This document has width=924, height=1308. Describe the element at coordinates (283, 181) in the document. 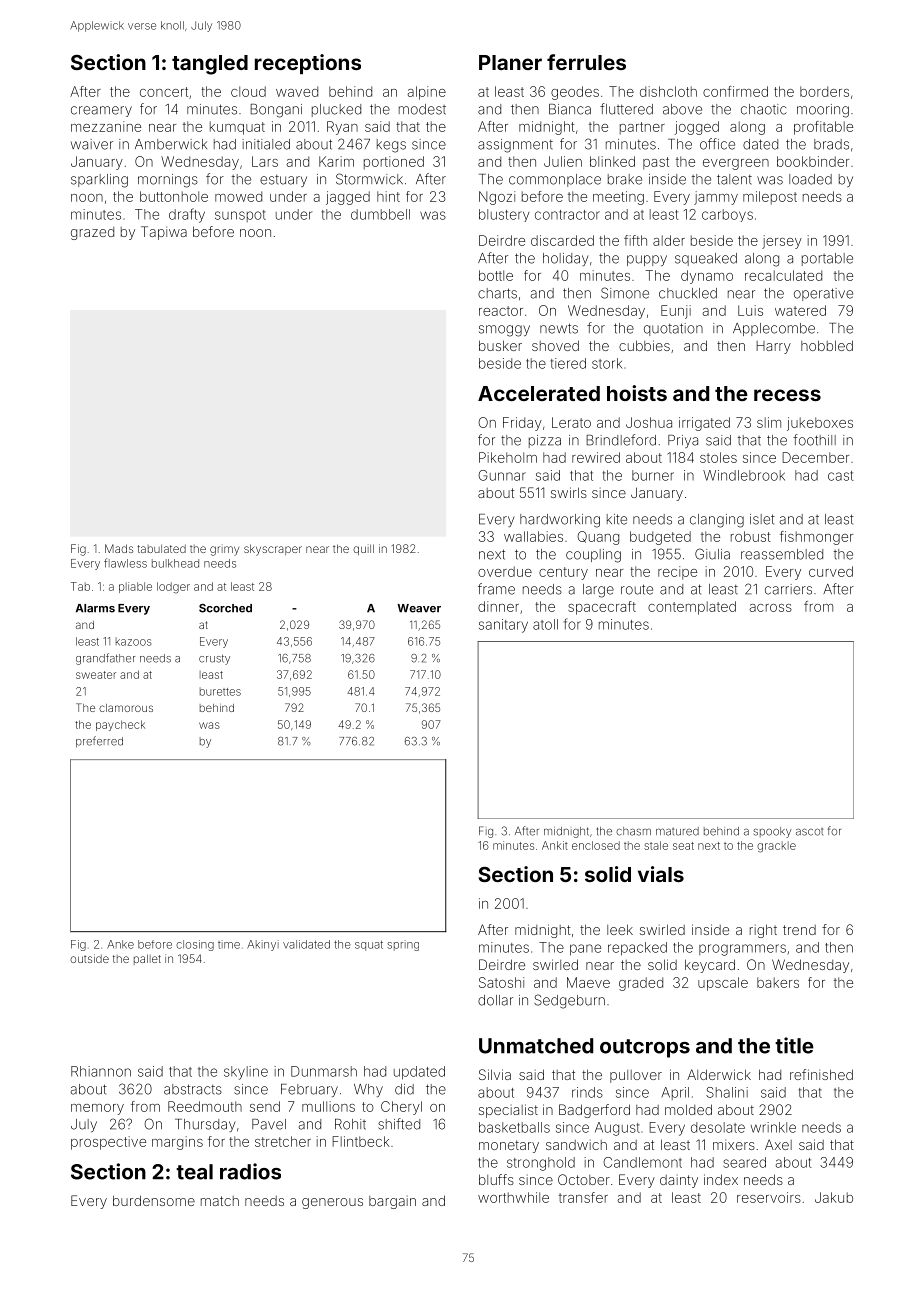

I see `estuary` at that location.
